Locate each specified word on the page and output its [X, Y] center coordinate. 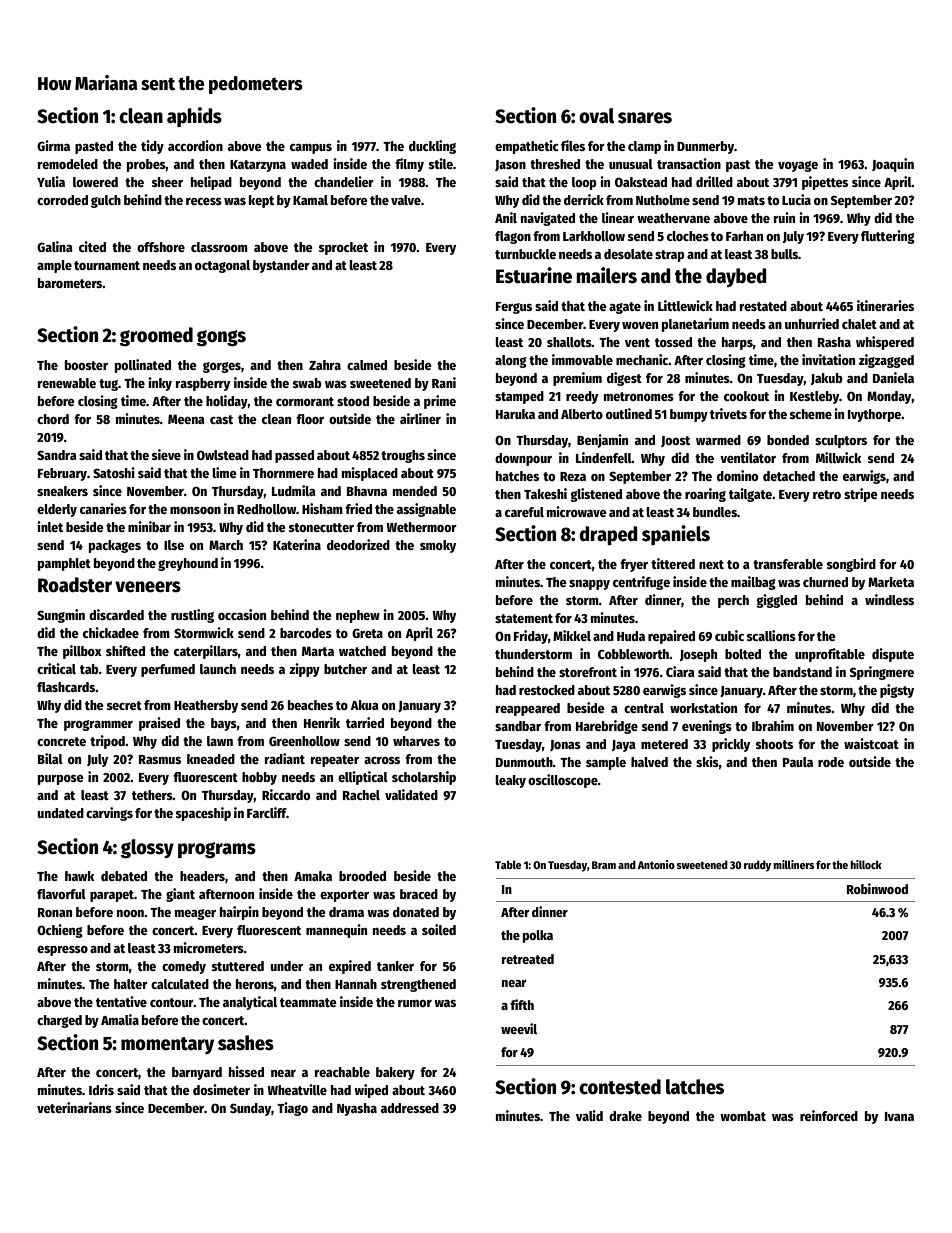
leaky [510, 781]
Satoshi [114, 472]
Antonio [656, 864]
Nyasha [357, 1109]
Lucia [796, 199]
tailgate [750, 495]
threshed [555, 164]
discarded [116, 614]
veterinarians [74, 1107]
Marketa [891, 582]
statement [524, 618]
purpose [61, 780]
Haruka [515, 414]
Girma [53, 145]
